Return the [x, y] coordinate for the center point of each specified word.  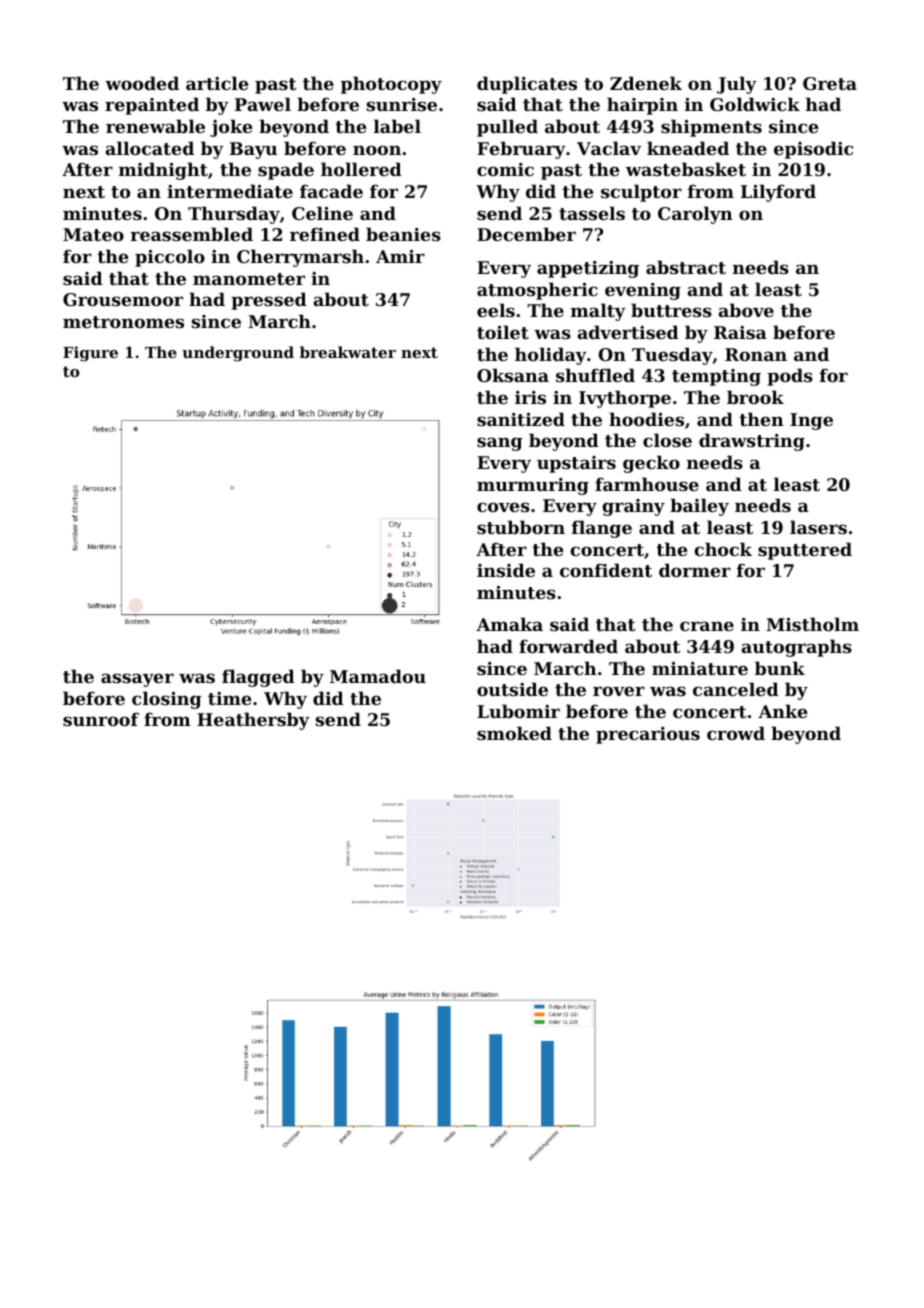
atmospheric [537, 291]
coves [503, 507]
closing [167, 700]
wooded [142, 83]
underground [238, 354]
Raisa [740, 332]
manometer [249, 279]
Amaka [509, 624]
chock [723, 549]
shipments [711, 128]
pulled [507, 128]
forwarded [568, 646]
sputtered [805, 551]
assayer [137, 680]
